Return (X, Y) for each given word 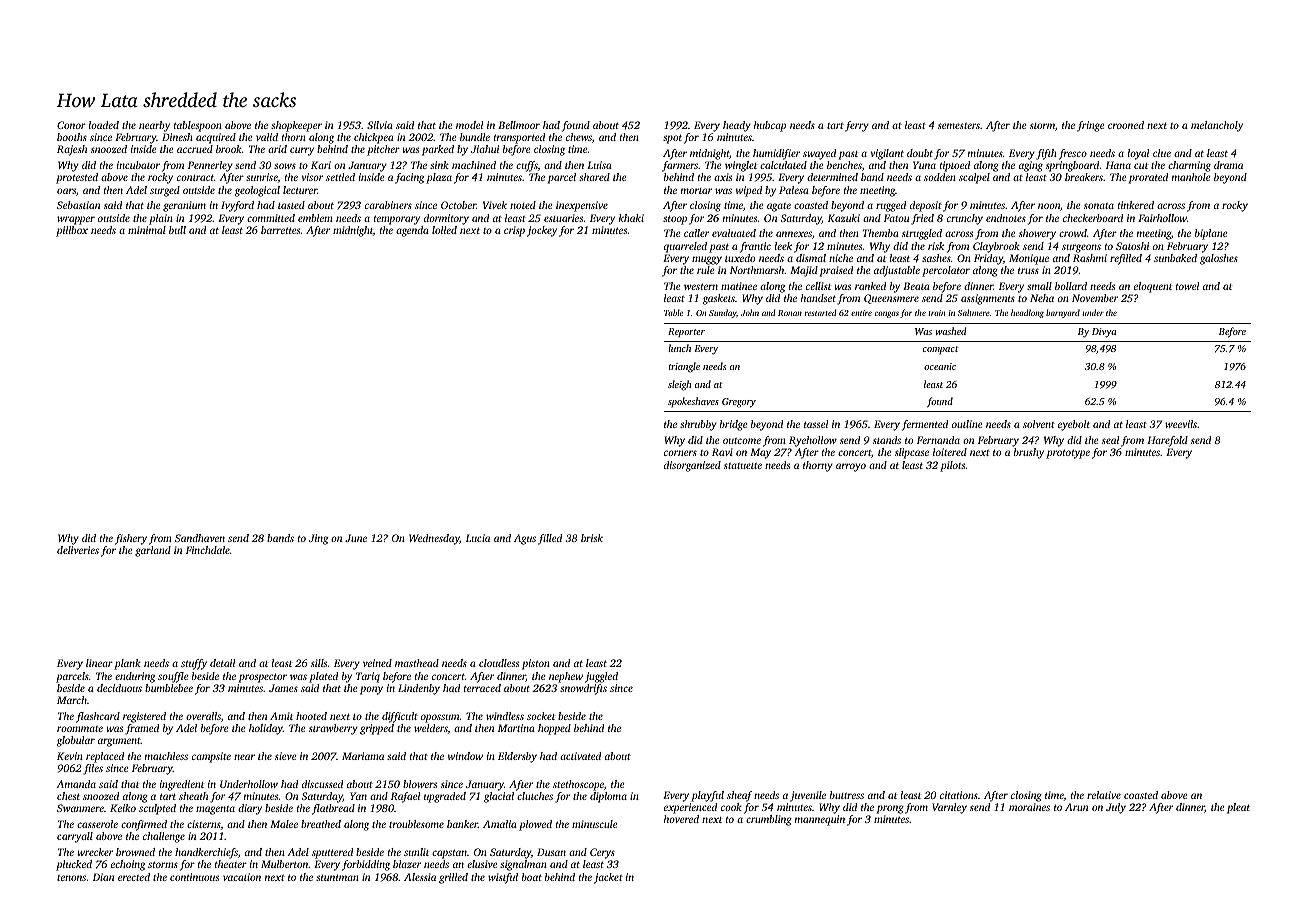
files (93, 769)
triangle (684, 367)
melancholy (1217, 126)
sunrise (262, 177)
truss (1028, 270)
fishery (131, 539)
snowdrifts (583, 689)
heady (737, 126)
